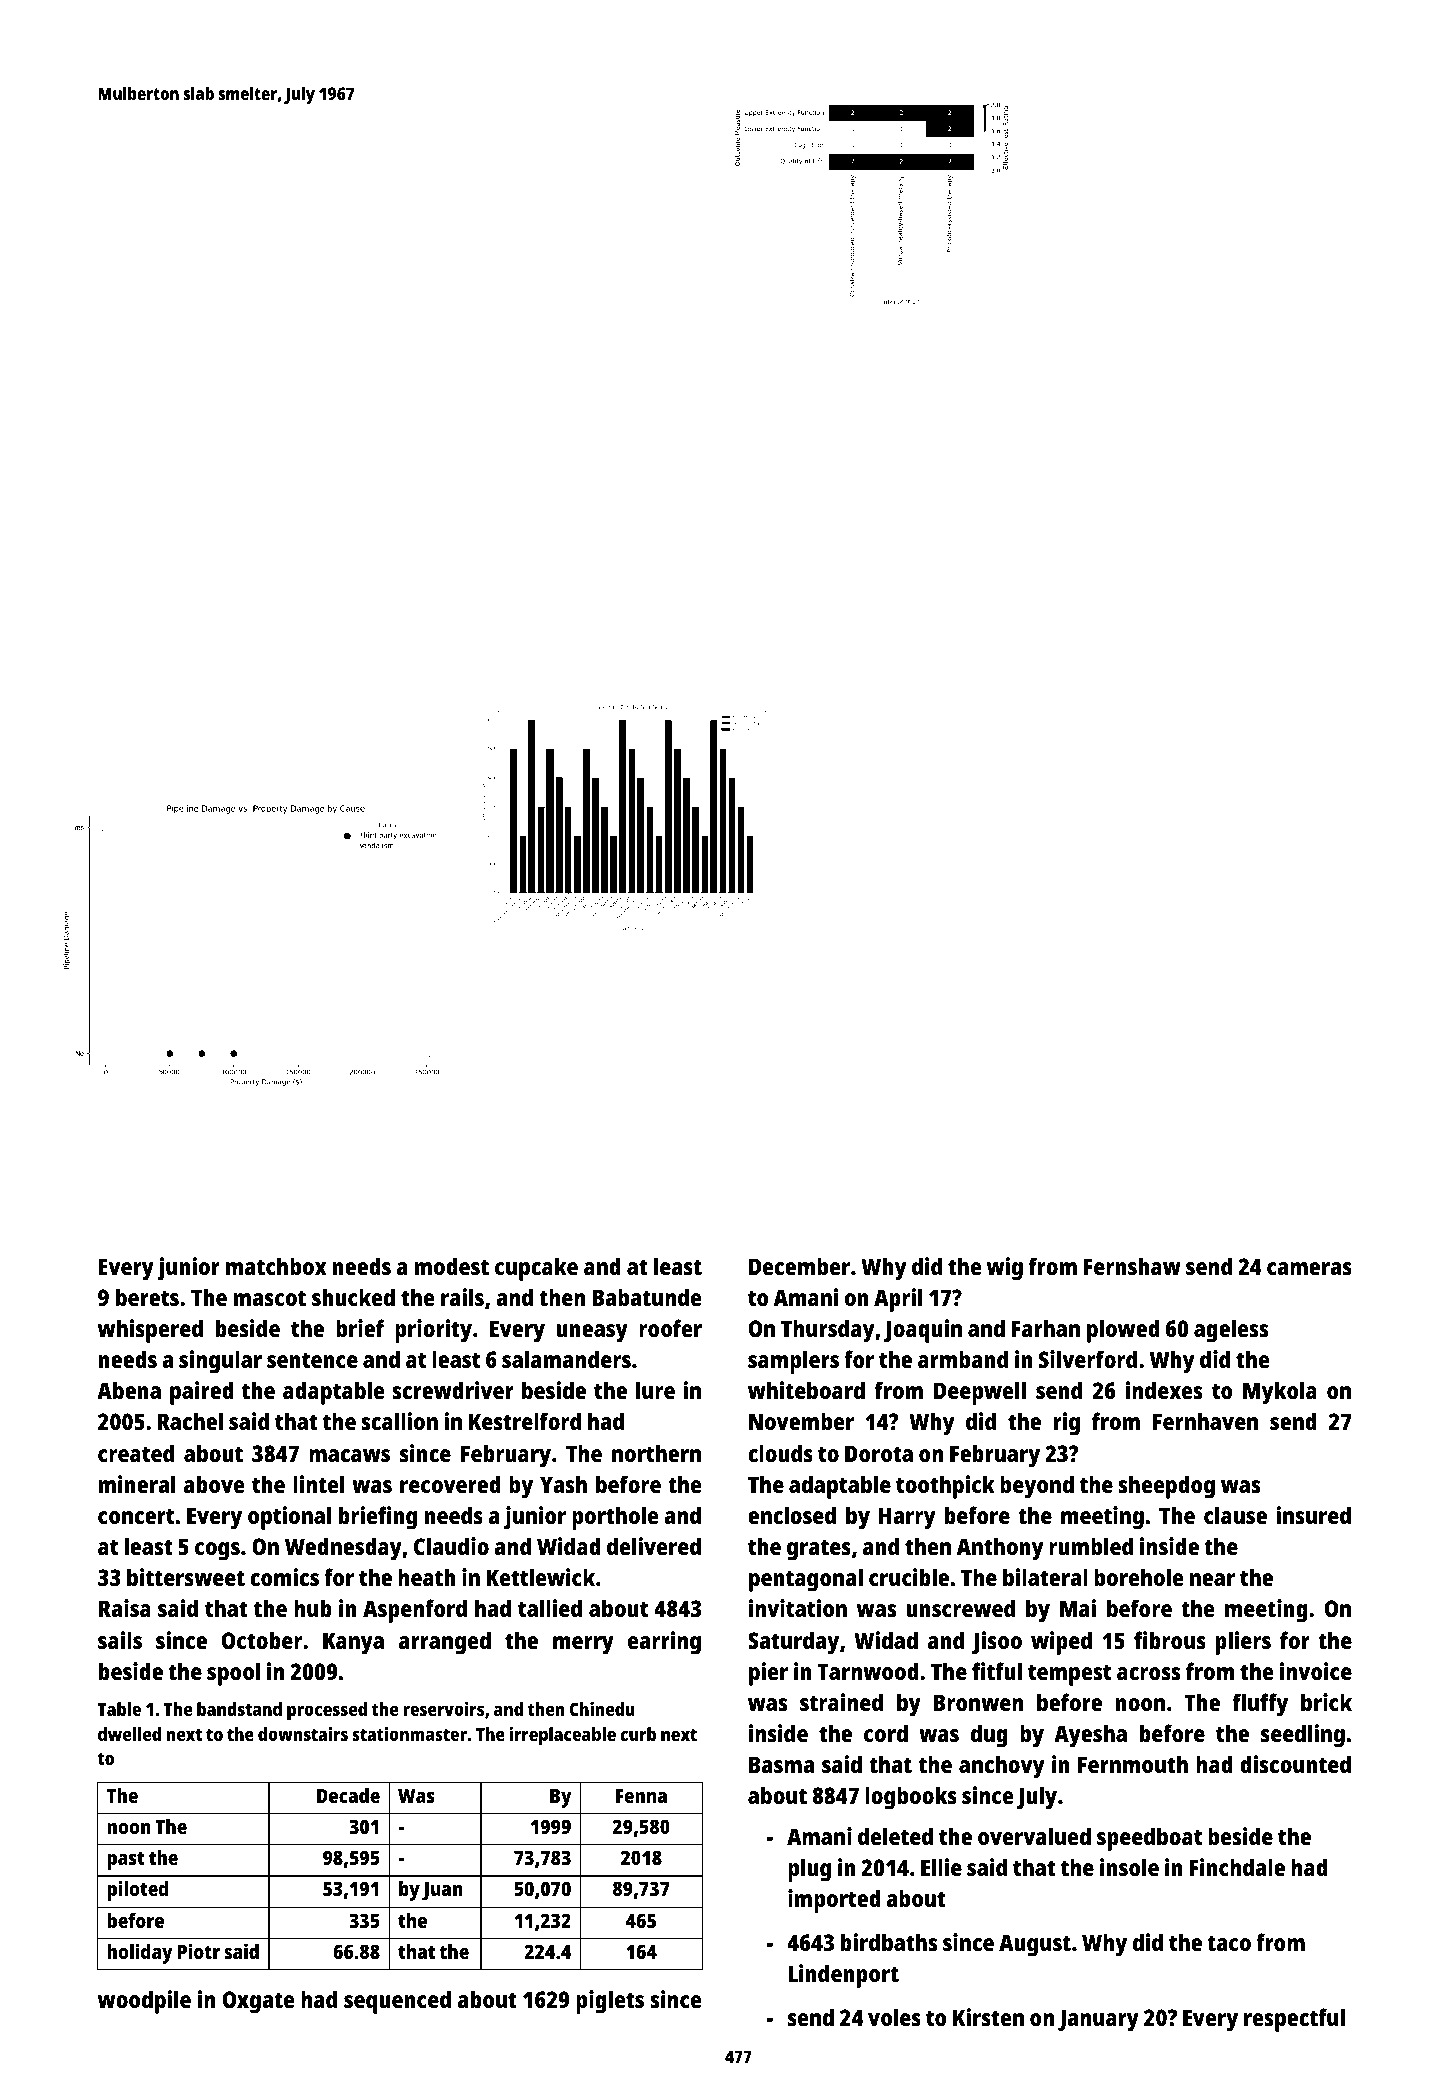  I want to click on Fernhaven, so click(1205, 1421).
